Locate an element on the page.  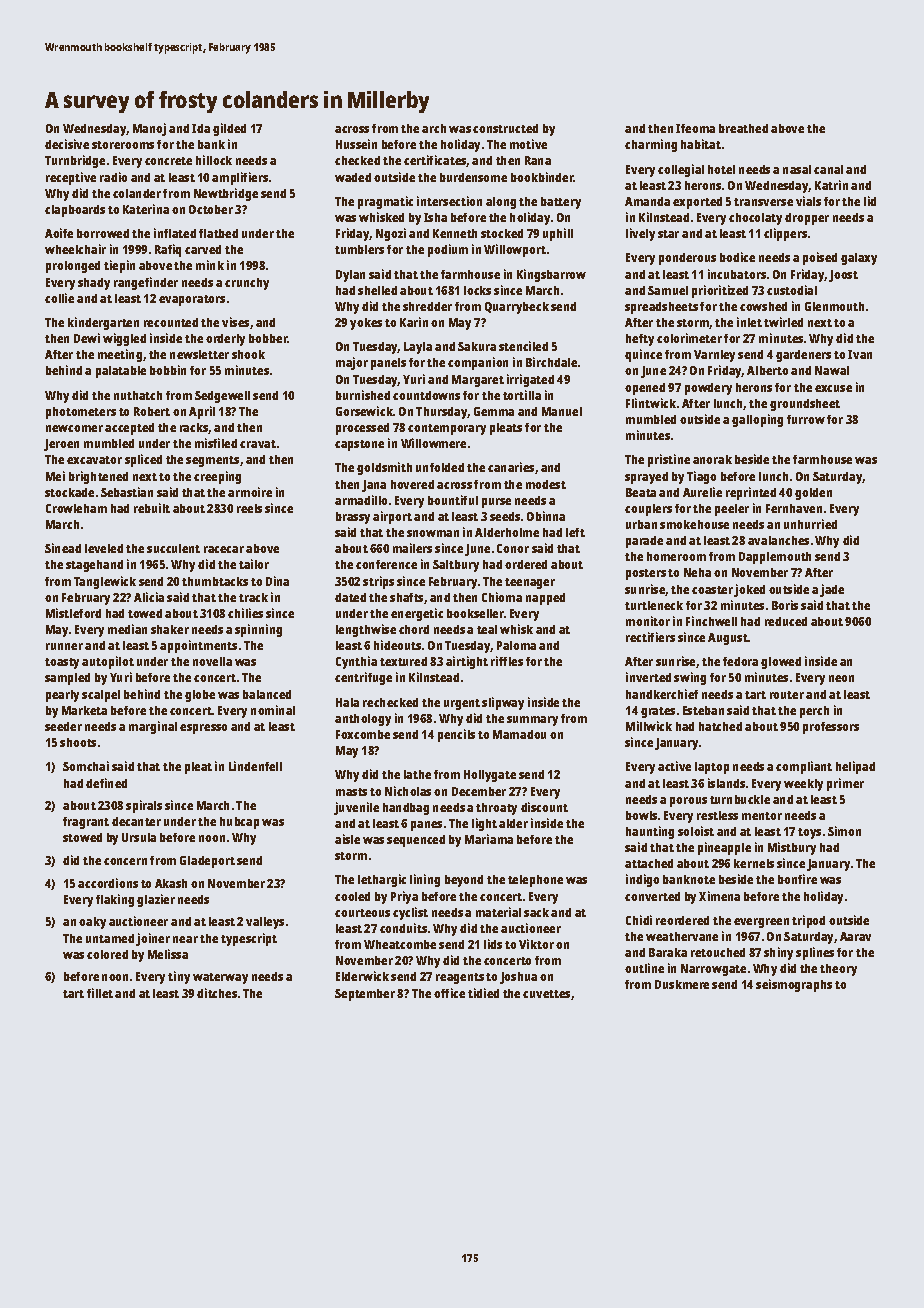
gilded is located at coordinates (229, 129).
